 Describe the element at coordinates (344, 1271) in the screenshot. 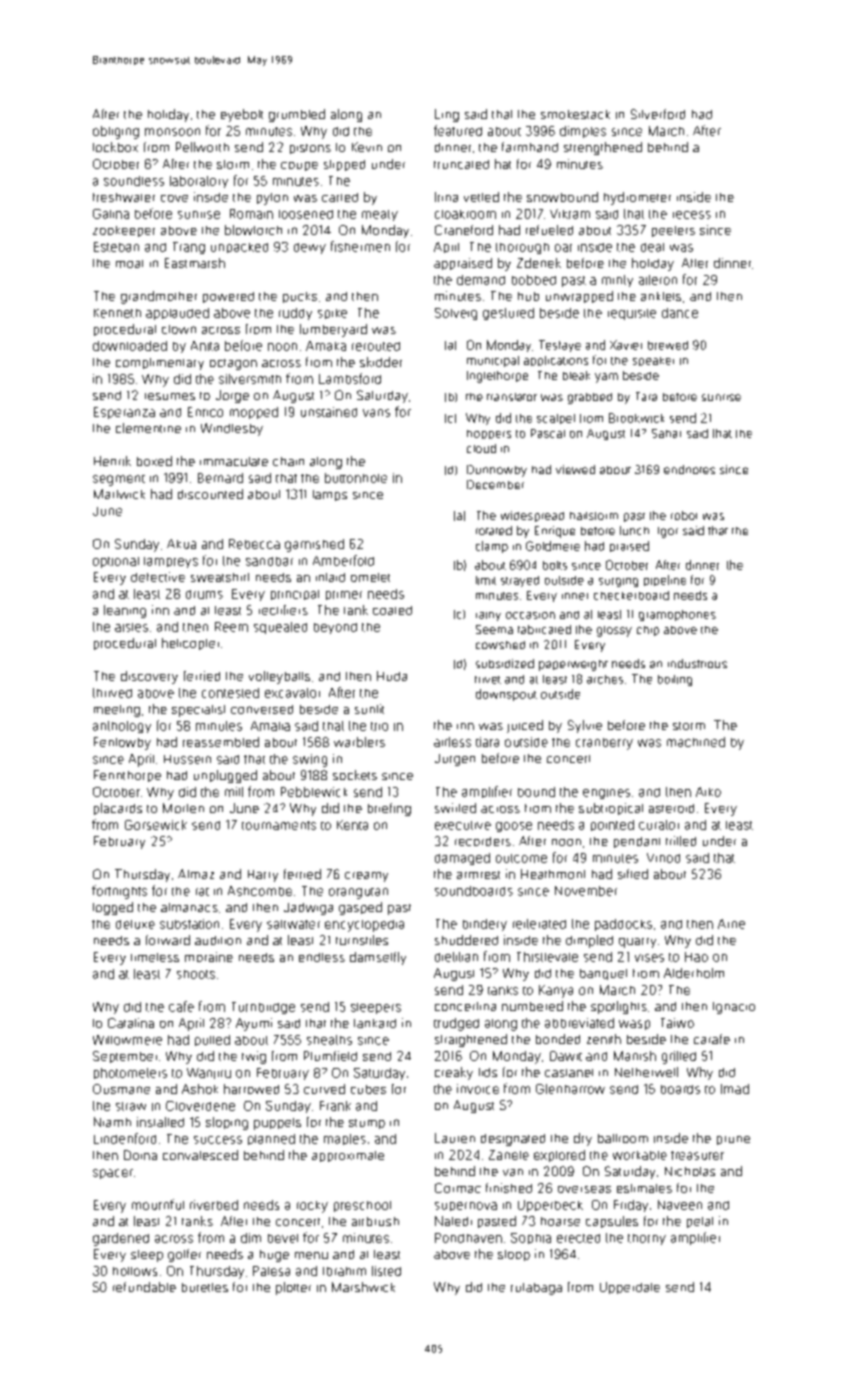

I see `Ibrahim` at that location.
